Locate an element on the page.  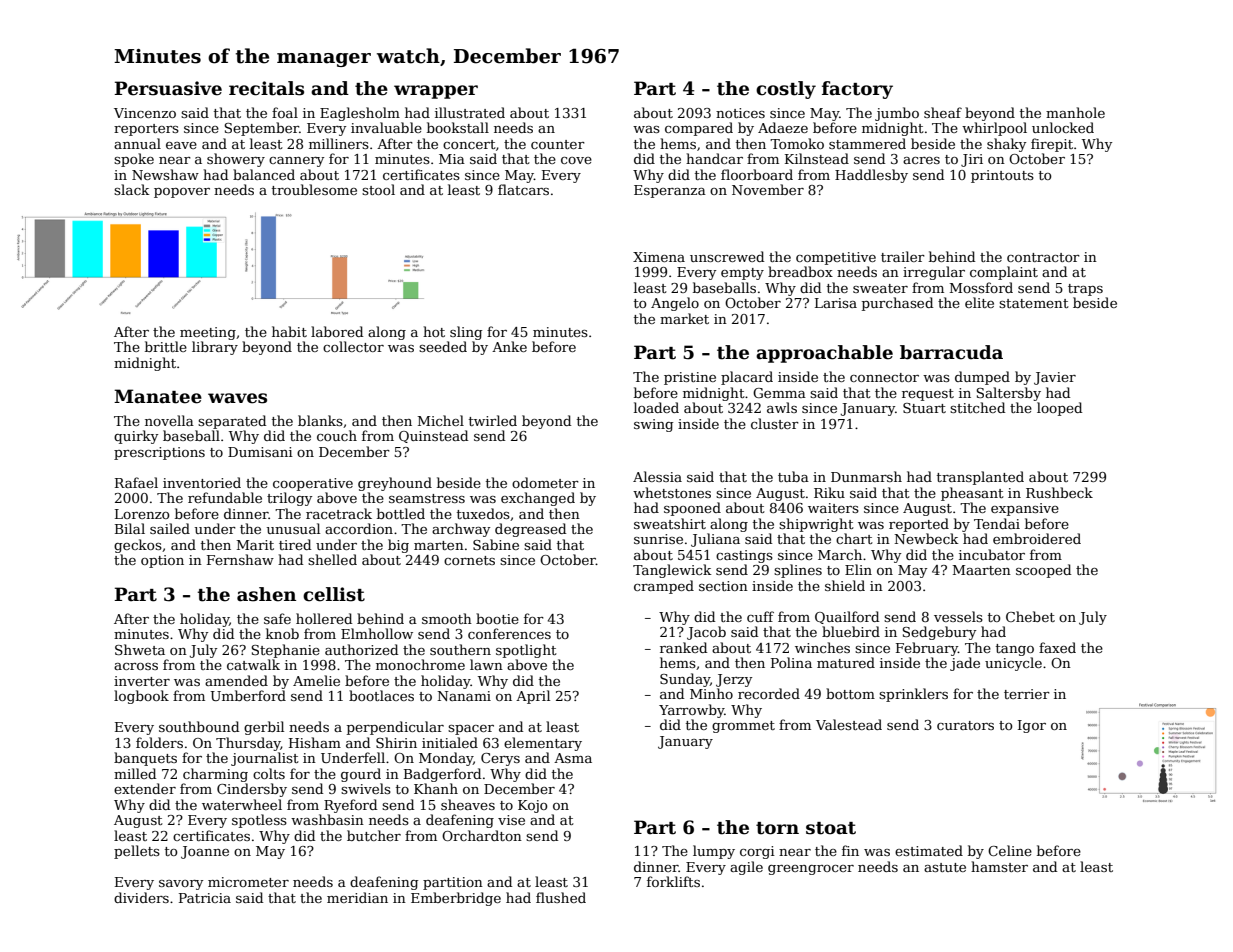
sheaf is located at coordinates (943, 112).
